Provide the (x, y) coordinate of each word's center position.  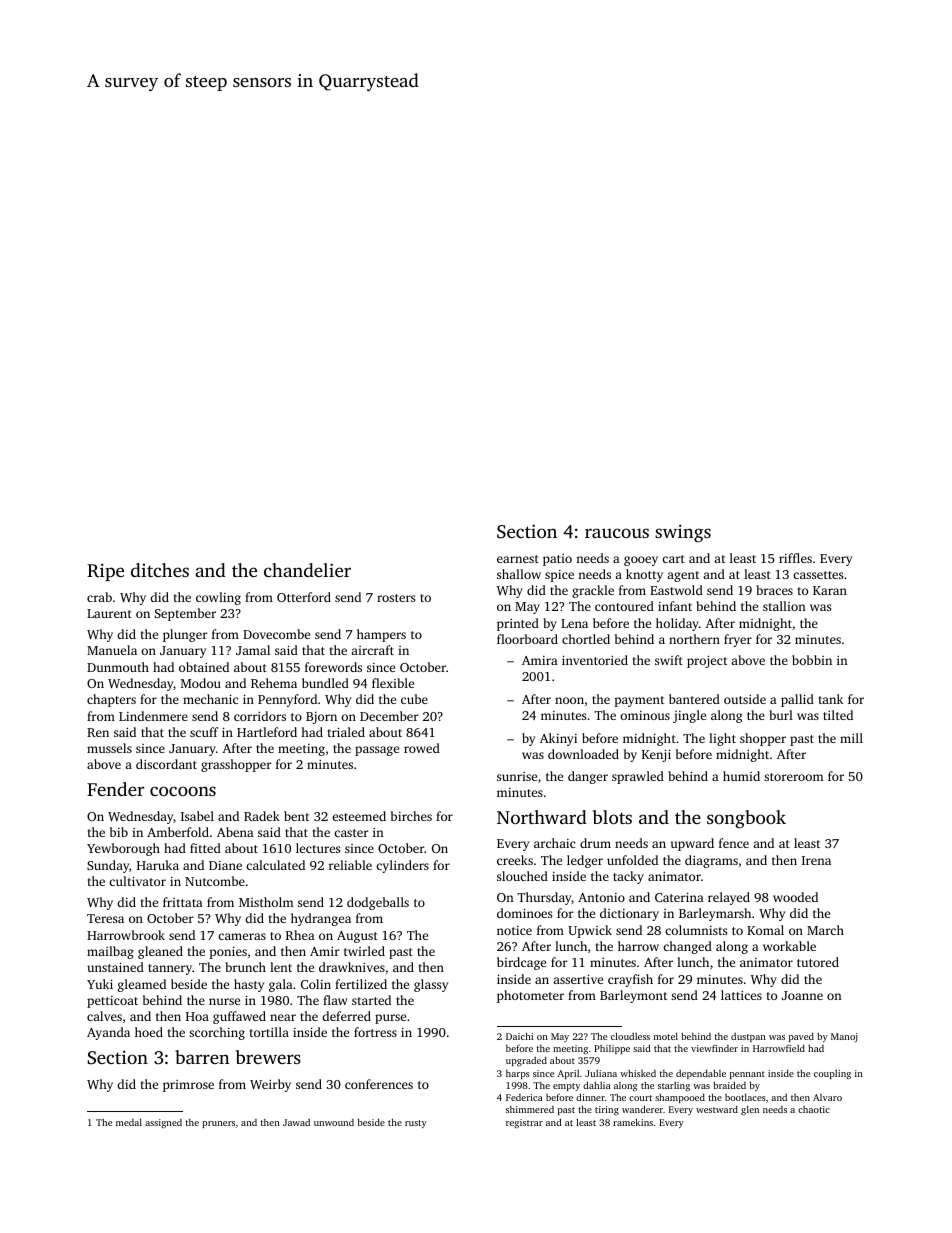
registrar (524, 1124)
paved (801, 1037)
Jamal (253, 650)
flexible (393, 683)
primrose (188, 1086)
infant (675, 606)
